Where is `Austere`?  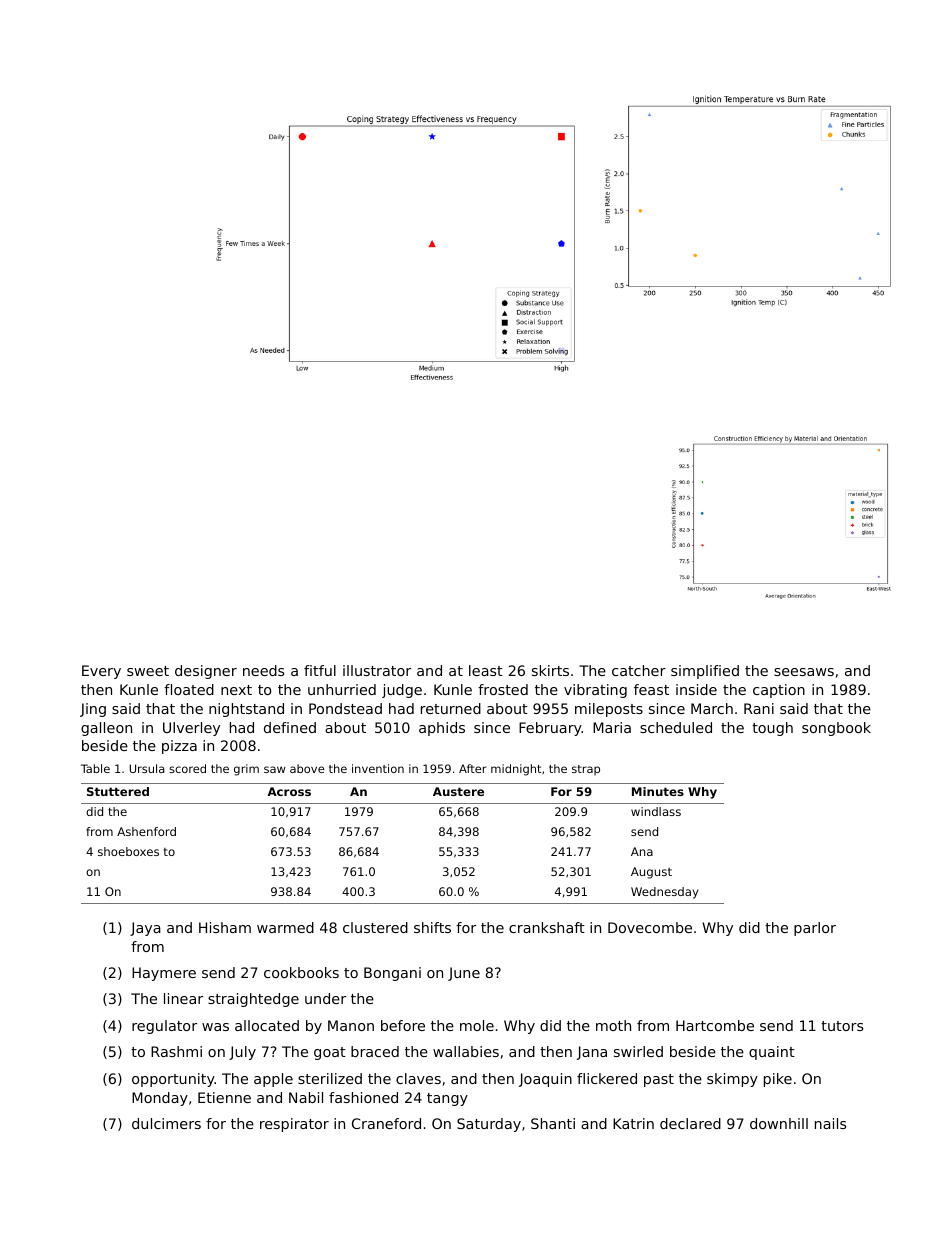
Austere is located at coordinates (458, 791).
